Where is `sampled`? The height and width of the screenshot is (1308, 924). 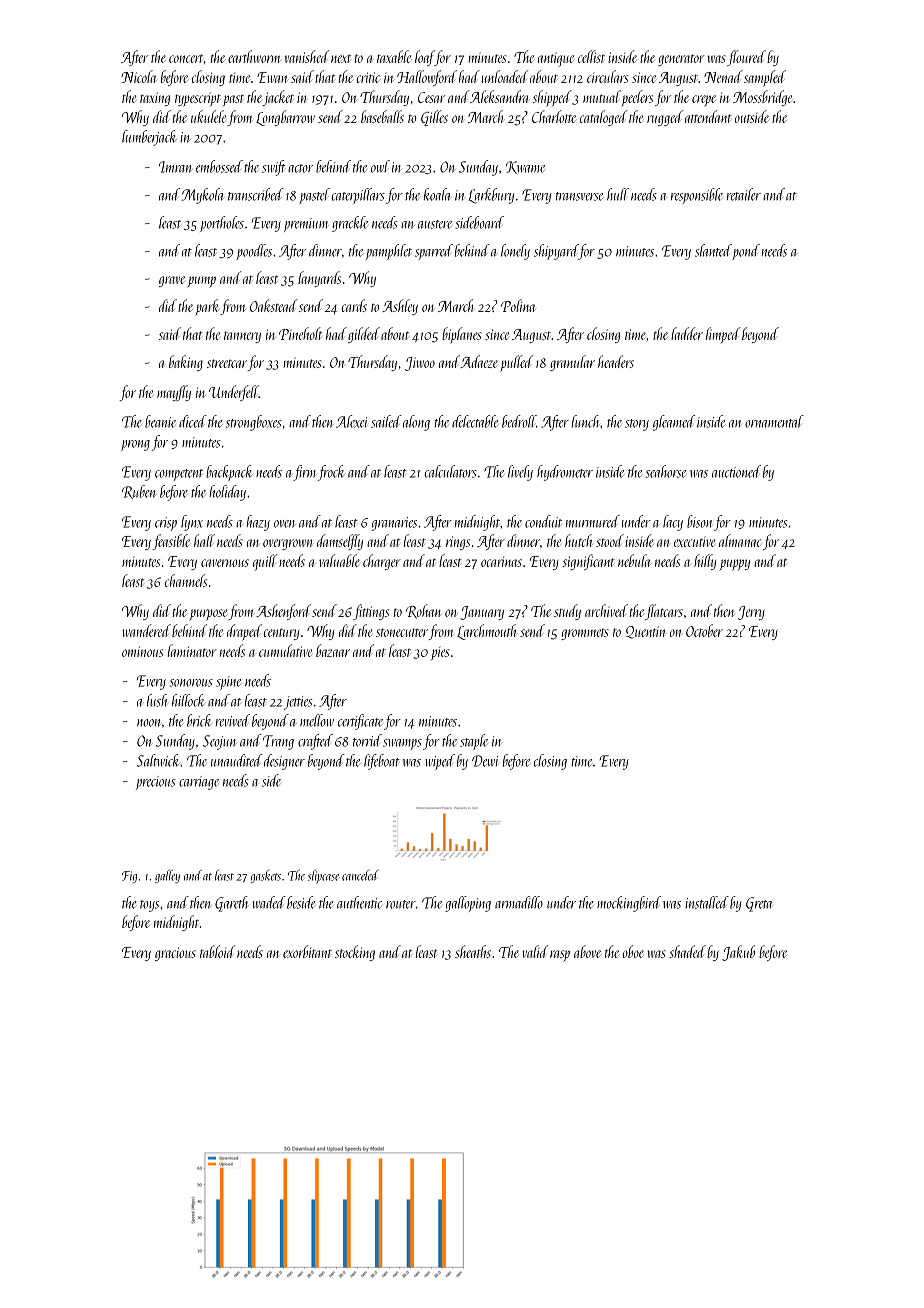 sampled is located at coordinates (765, 78).
